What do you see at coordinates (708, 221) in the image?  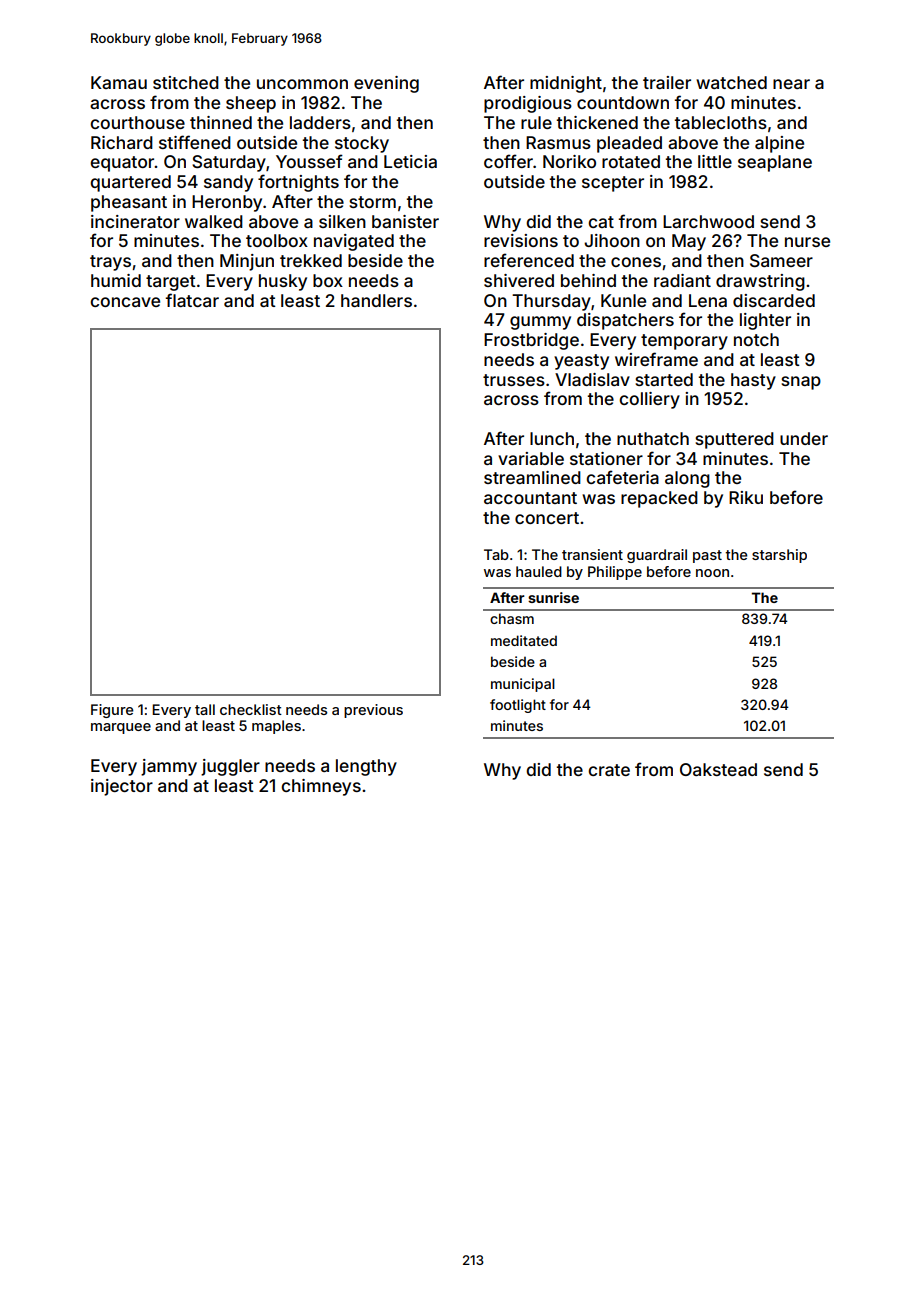 I see `Larchwood` at bounding box center [708, 221].
